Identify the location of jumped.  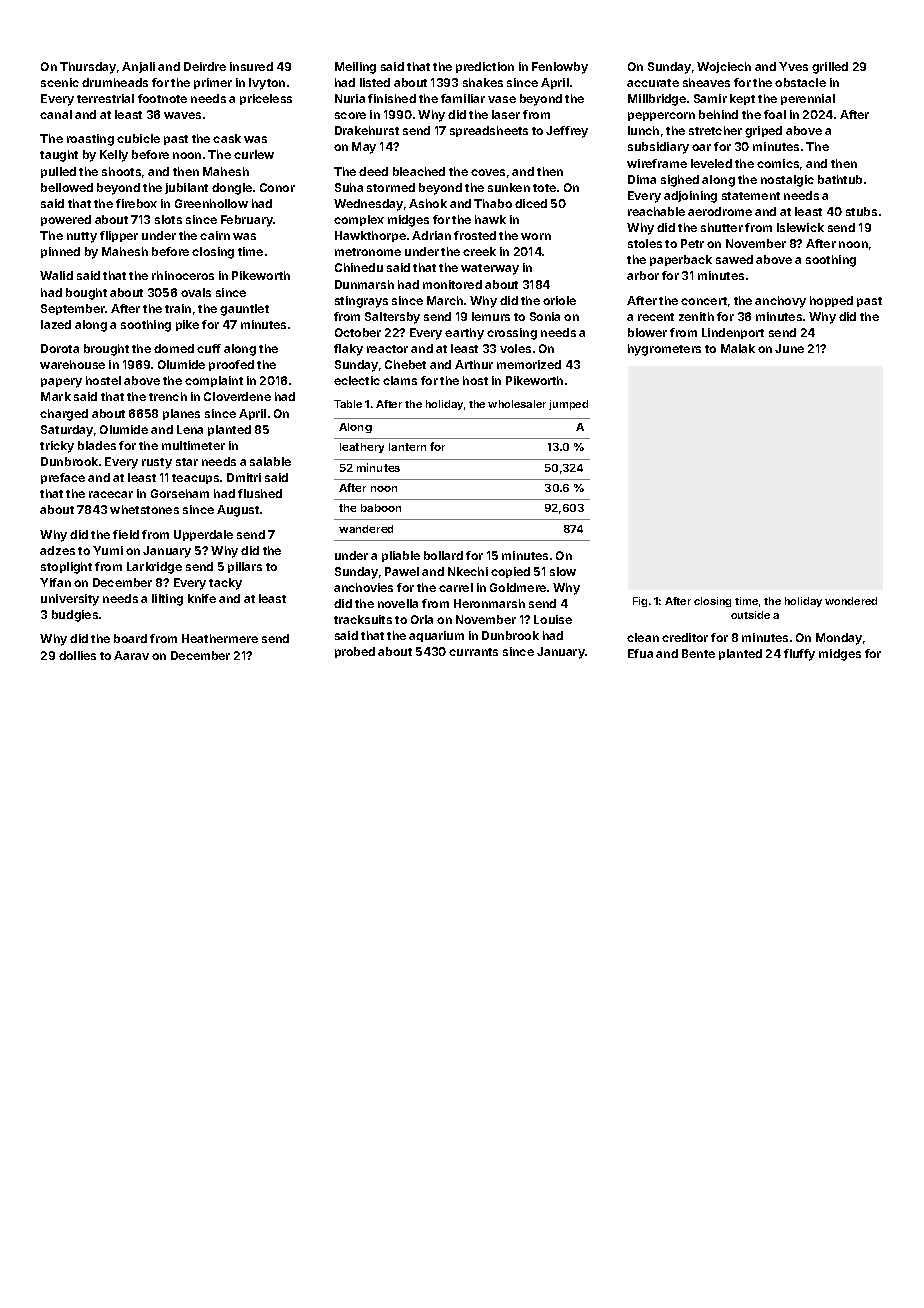
(568, 405).
